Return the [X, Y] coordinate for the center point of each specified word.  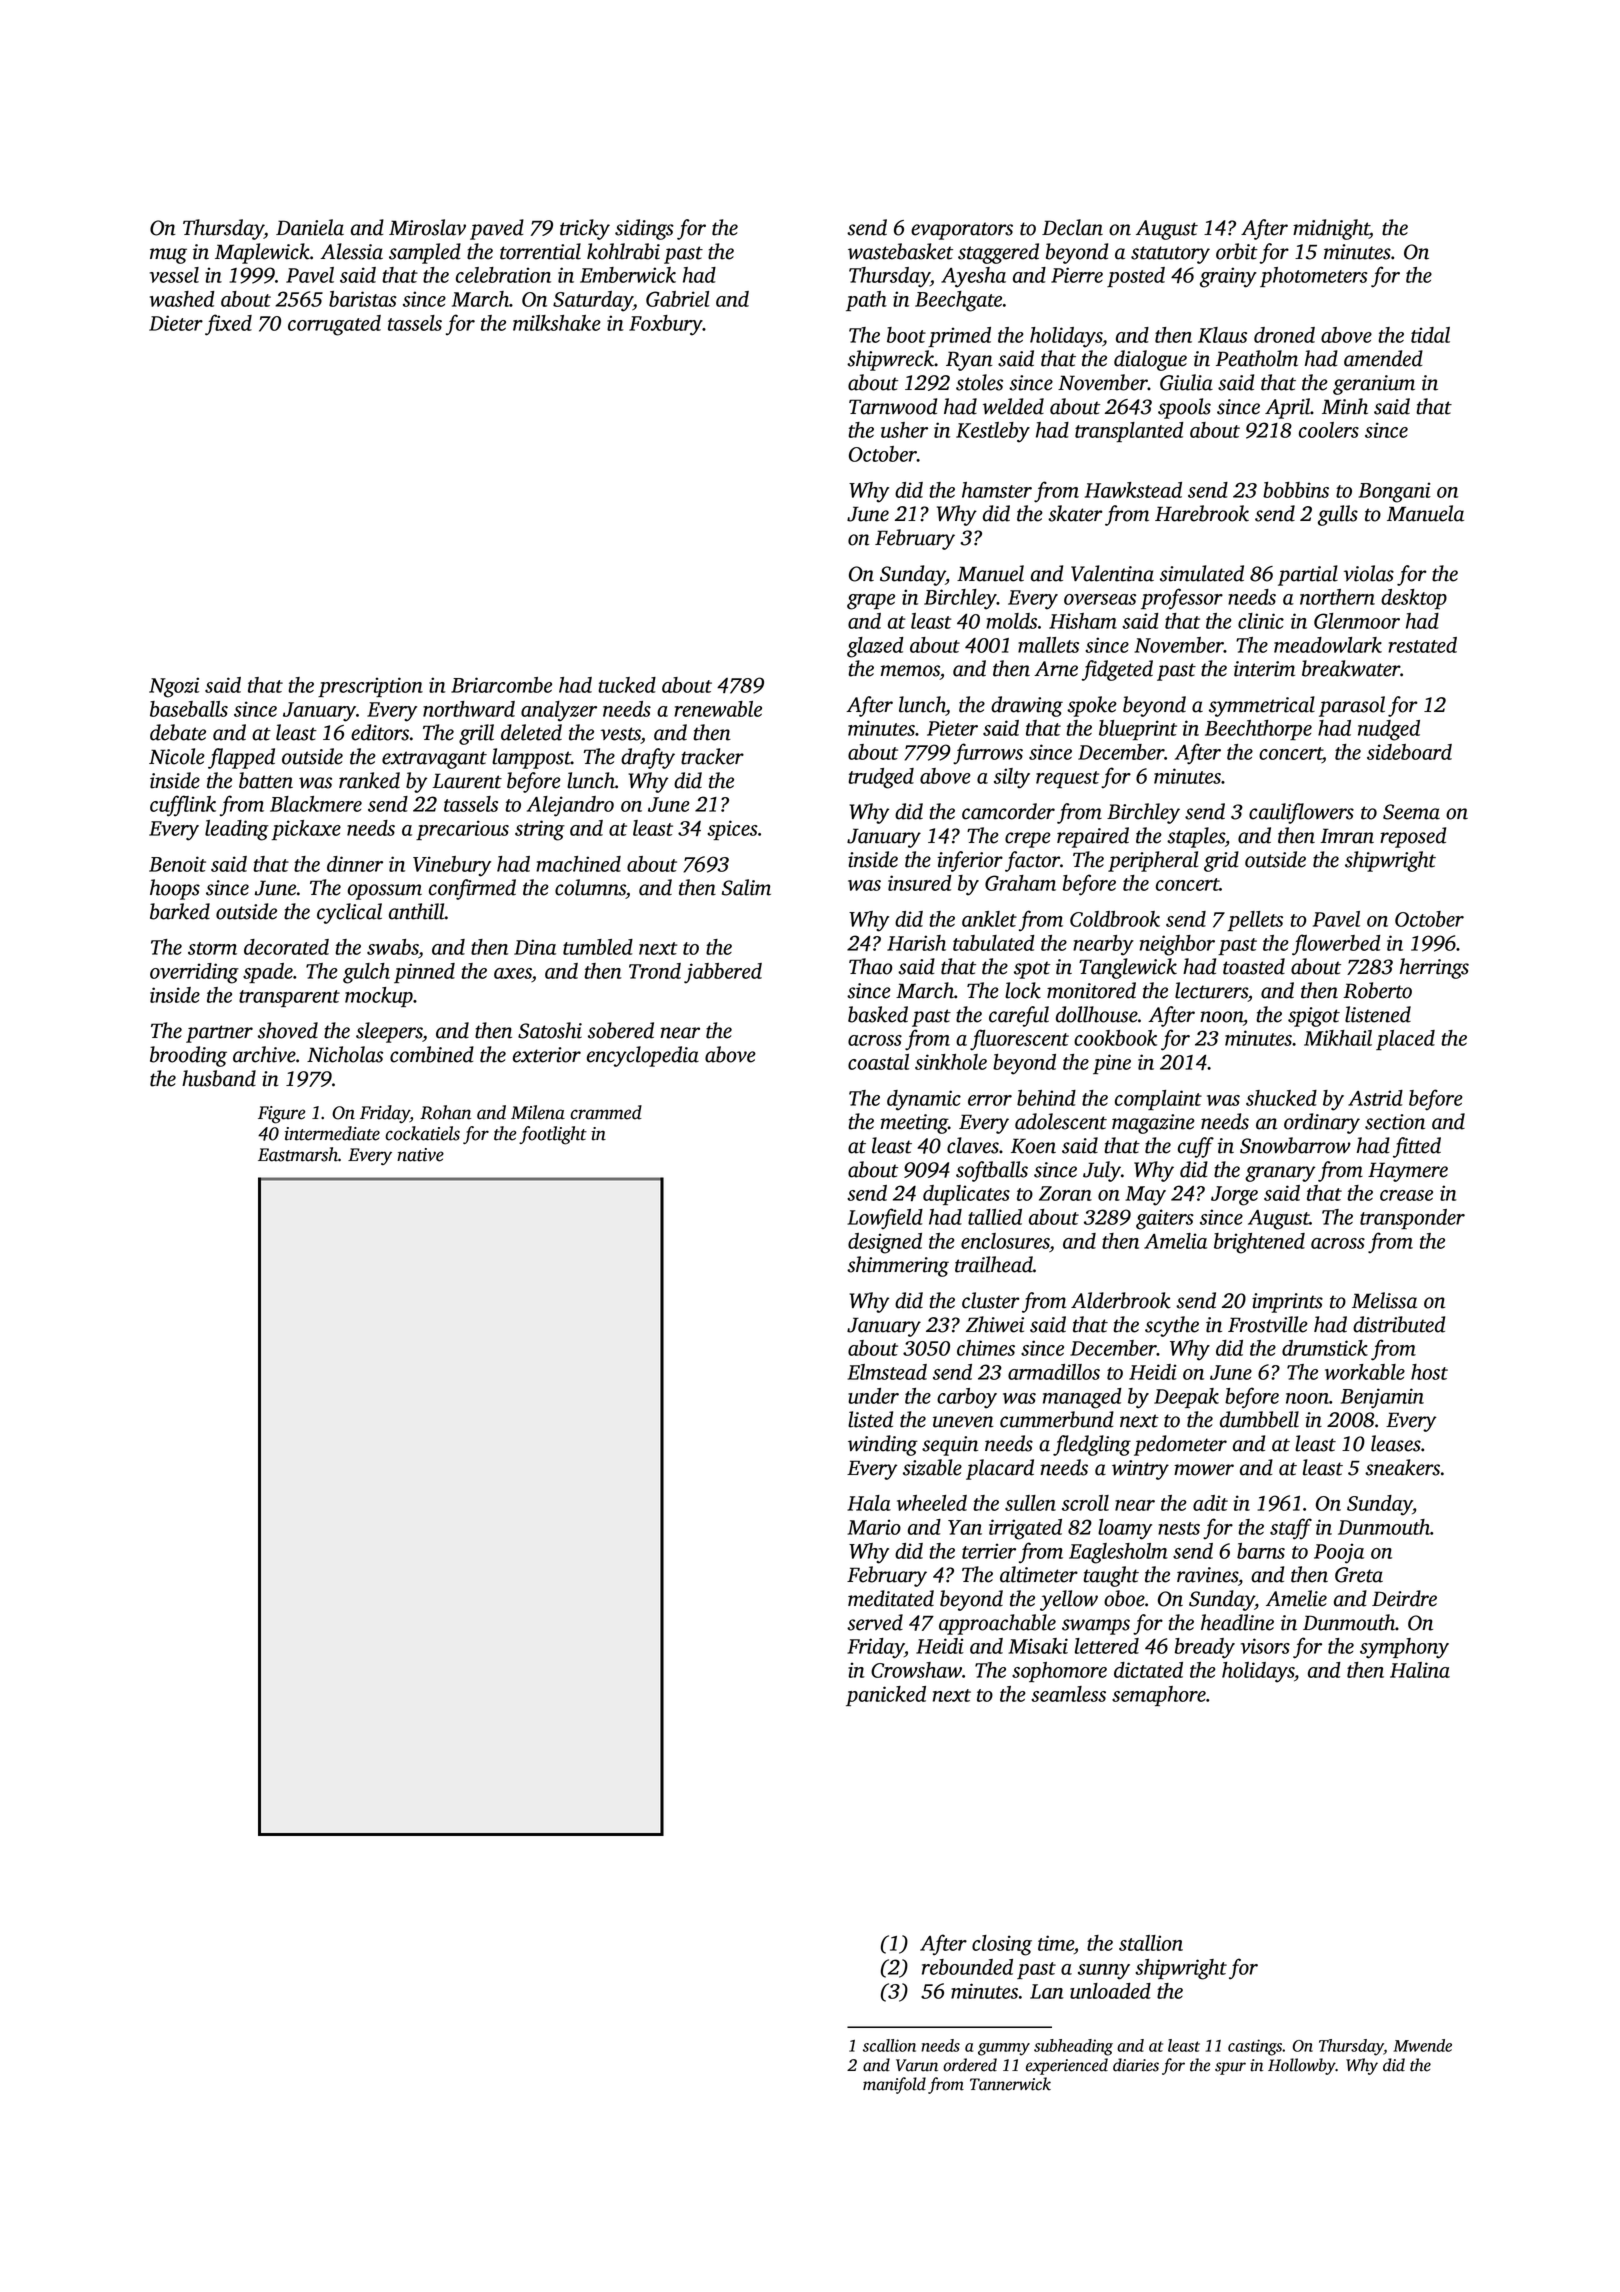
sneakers [1402, 1467]
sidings [644, 229]
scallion [889, 2045]
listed [870, 1419]
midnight [1331, 229]
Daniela [310, 227]
